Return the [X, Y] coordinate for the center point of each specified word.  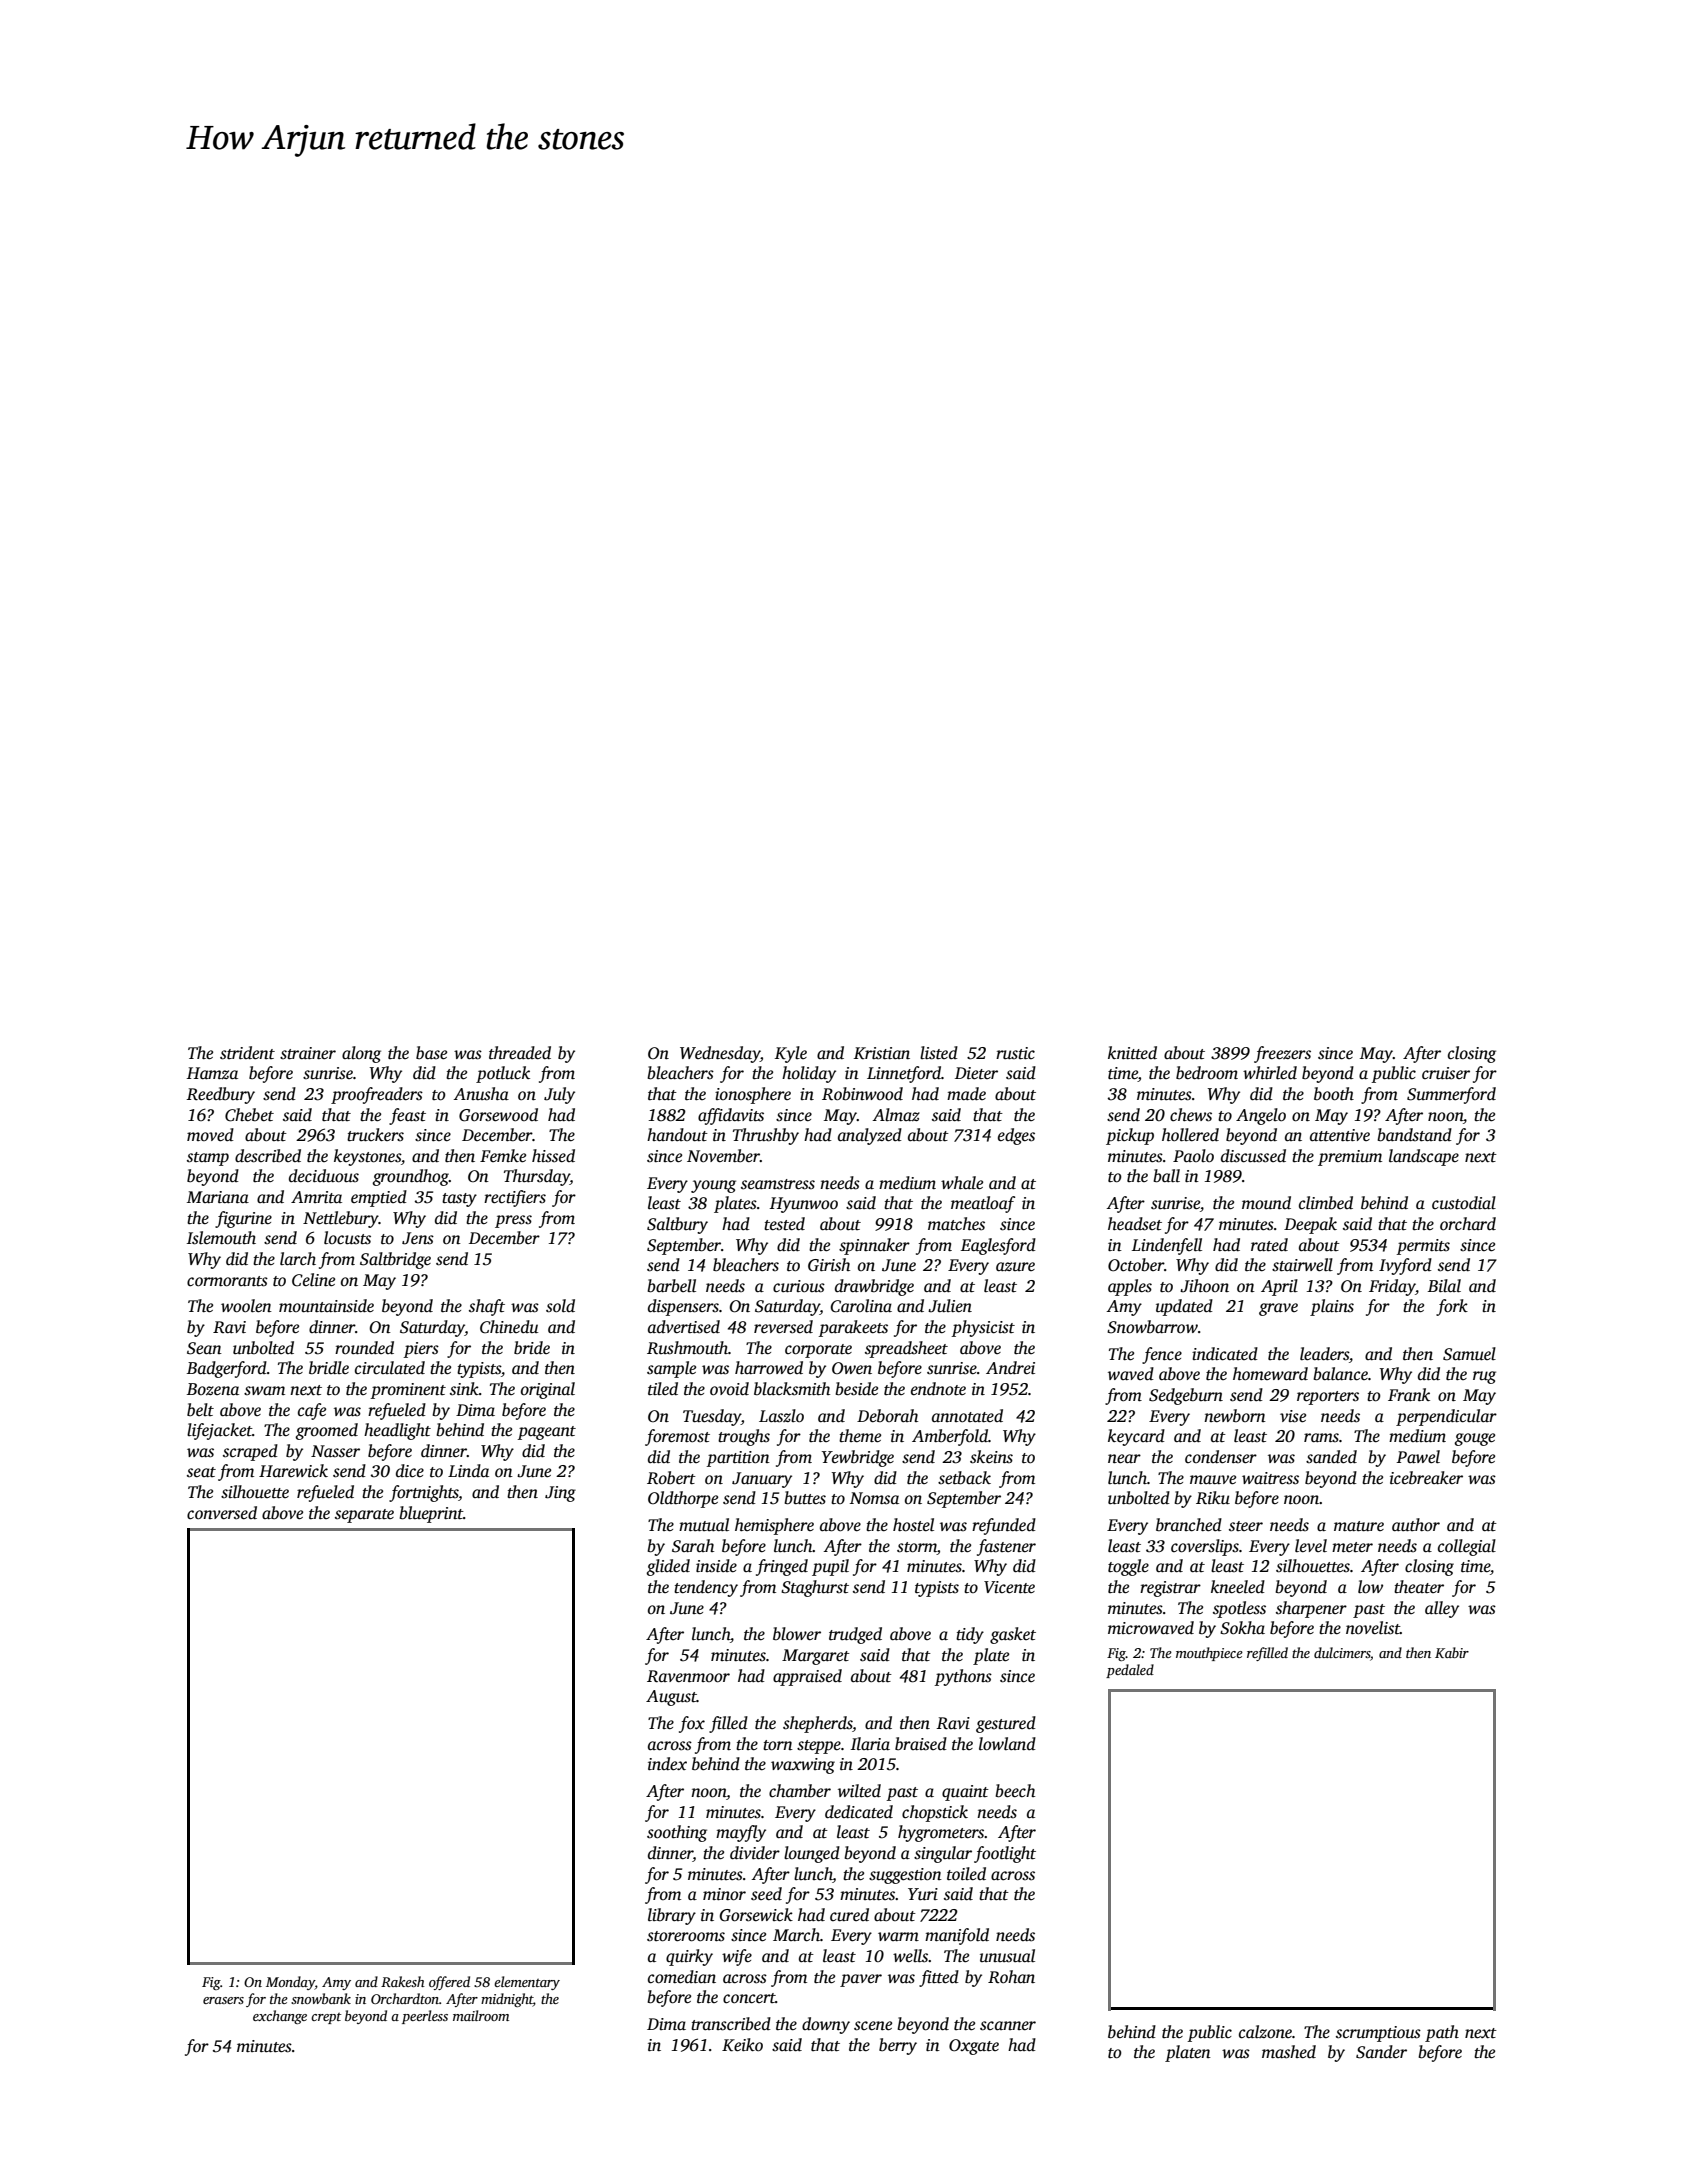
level [1311, 1546]
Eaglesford [998, 1246]
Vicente [1009, 1587]
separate [364, 1516]
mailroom [481, 2015]
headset [1135, 1224]
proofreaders [377, 1095]
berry [898, 2046]
